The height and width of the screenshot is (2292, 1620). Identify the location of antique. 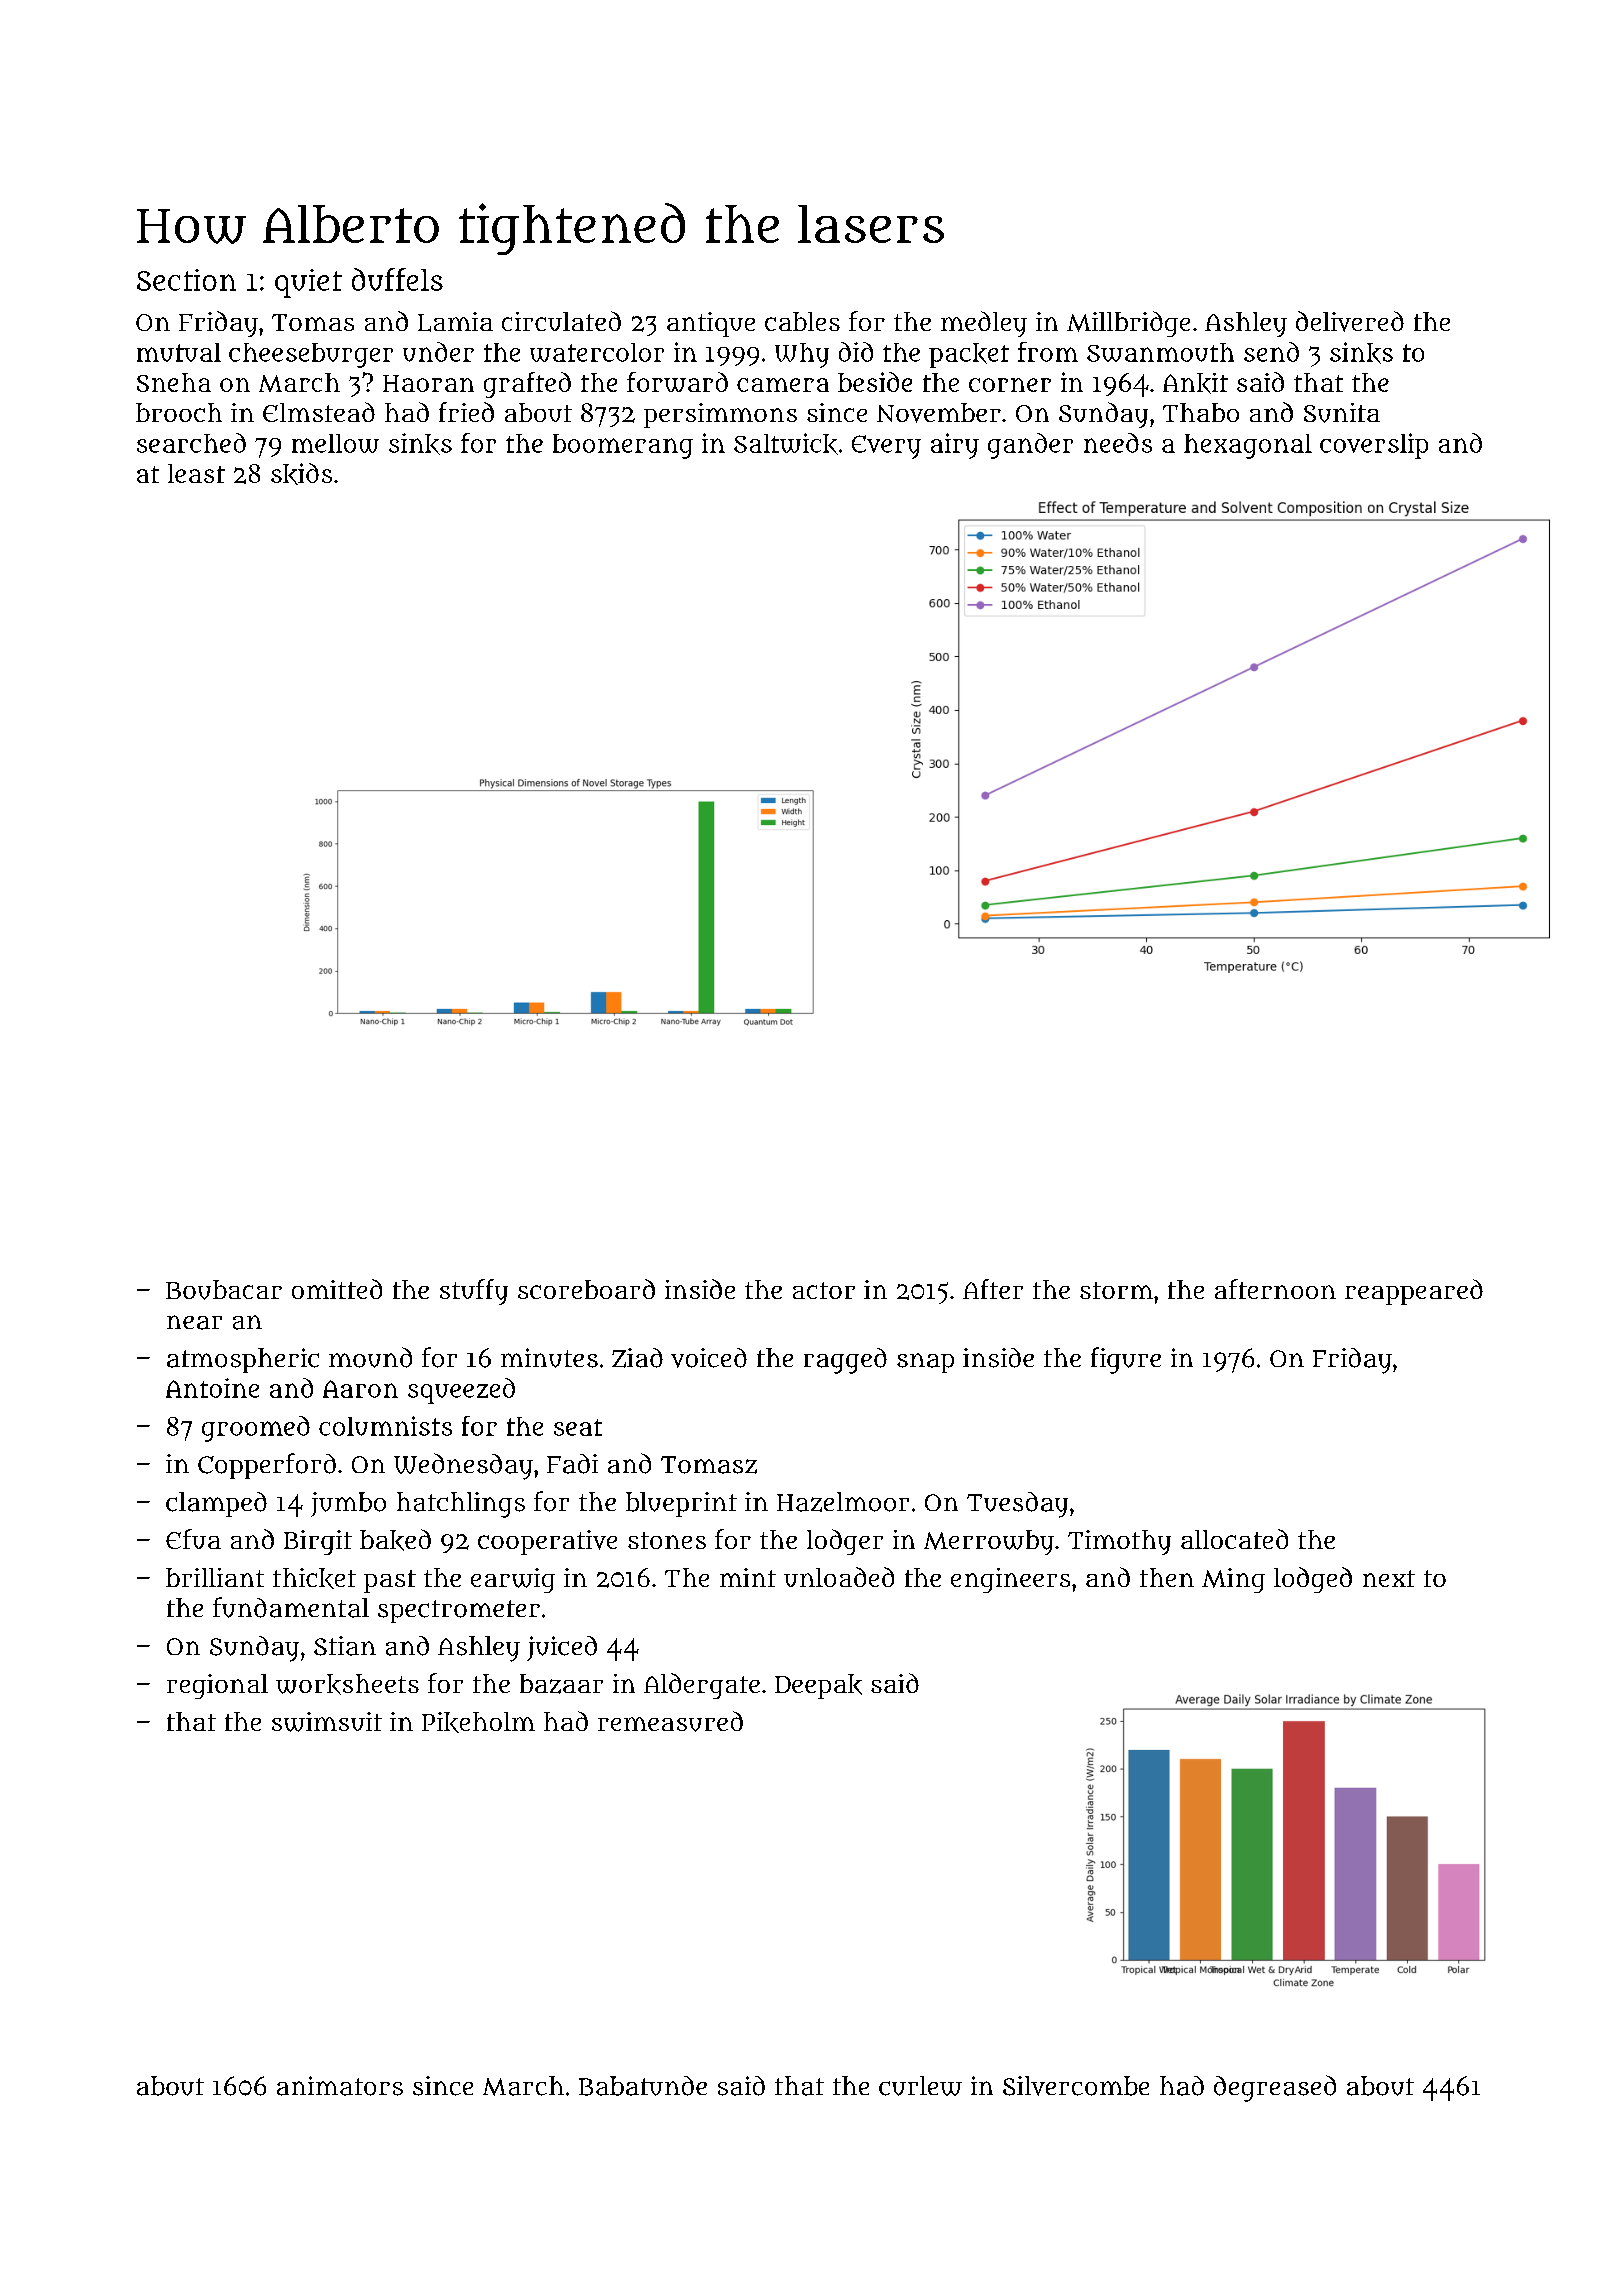
(711, 324).
